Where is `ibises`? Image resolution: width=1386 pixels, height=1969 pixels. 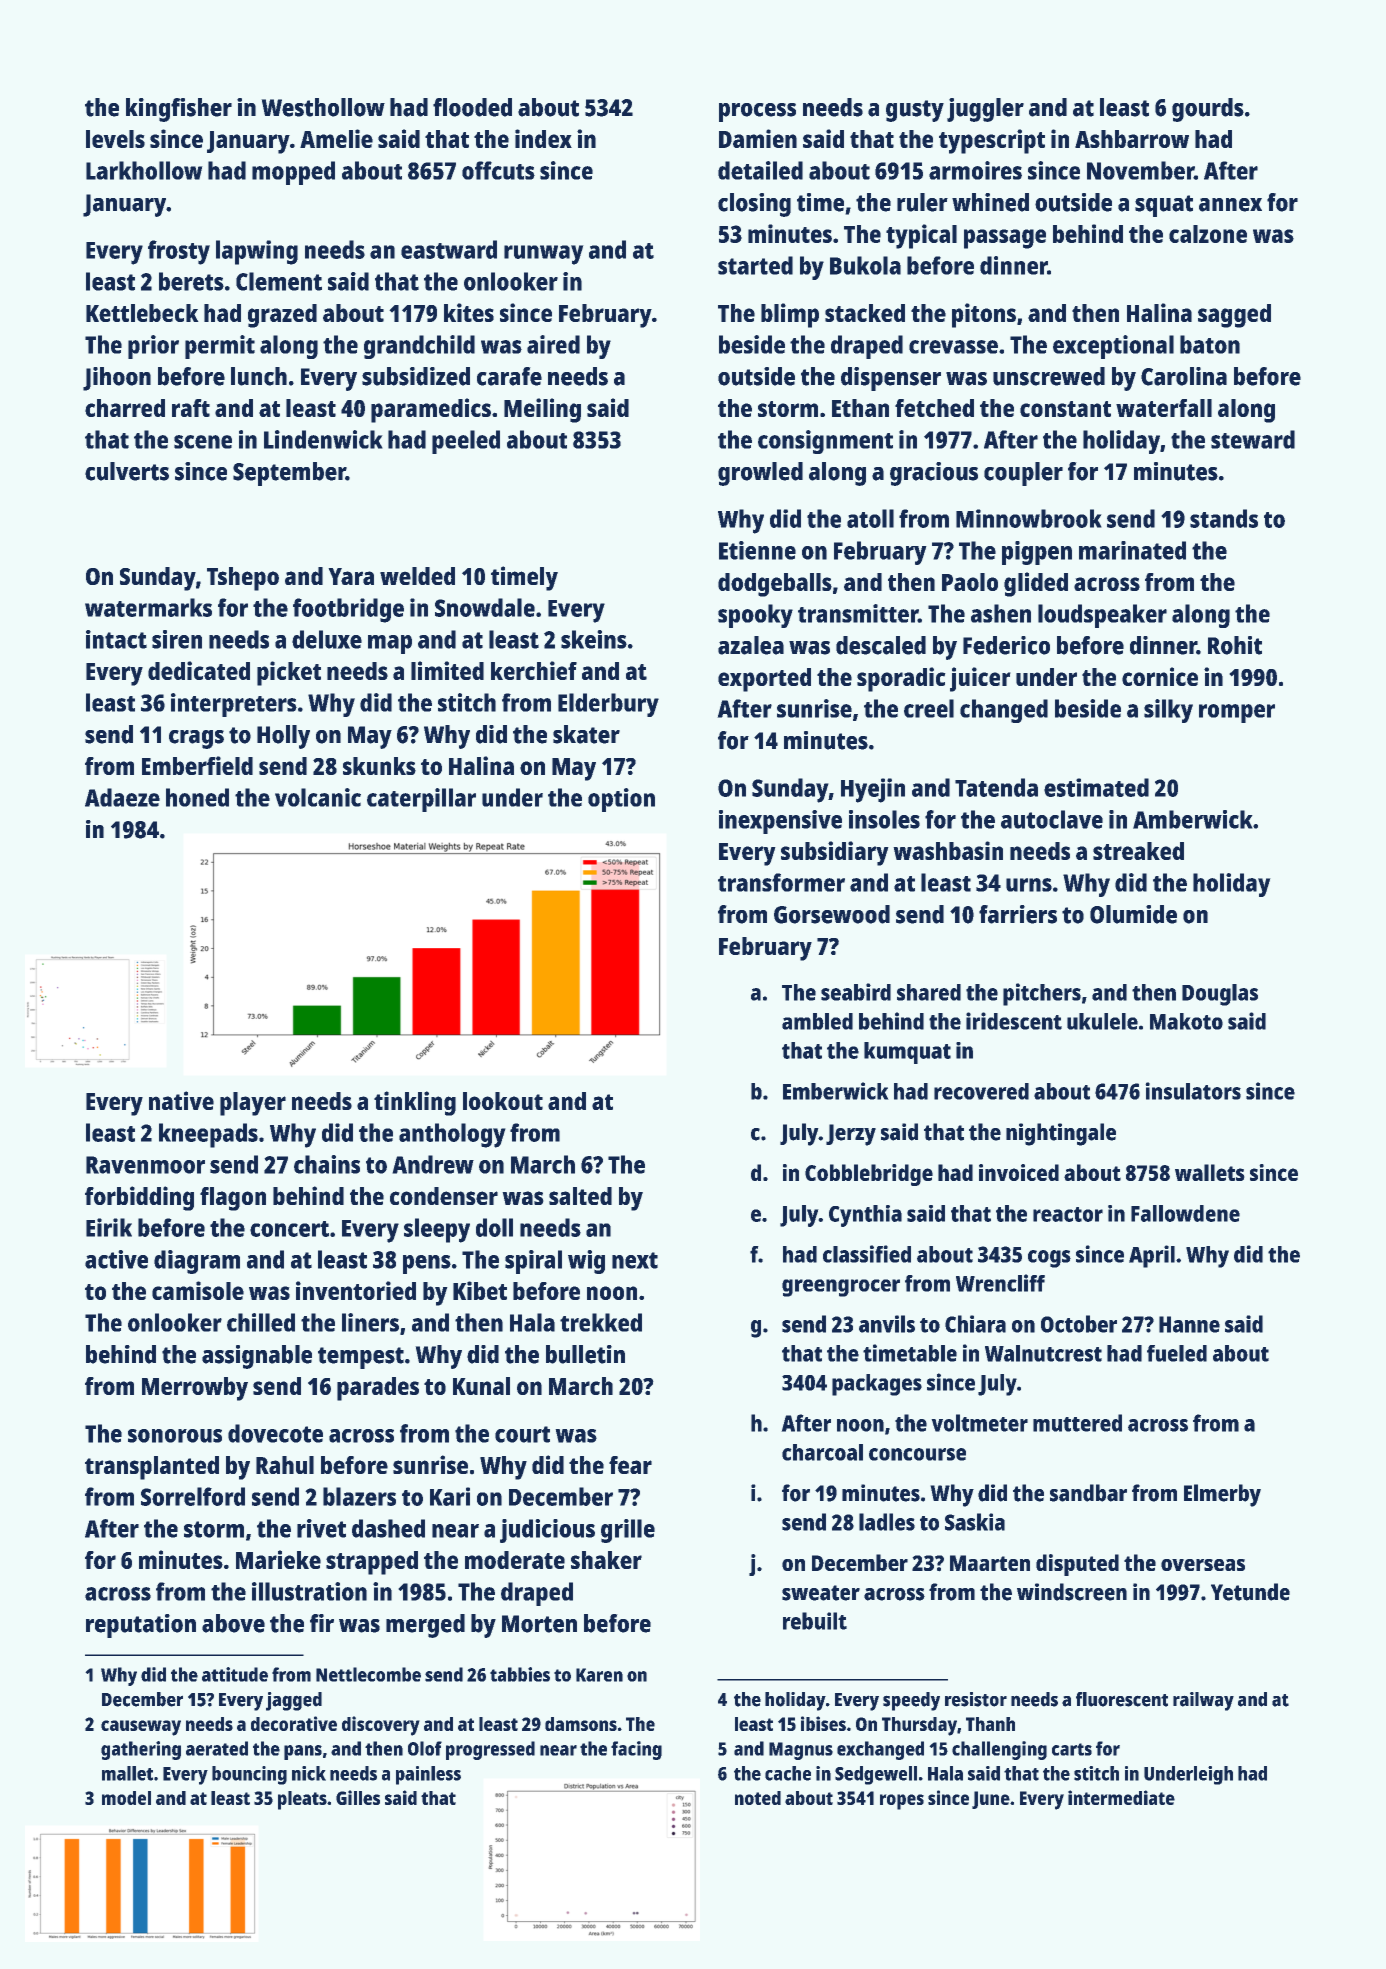
ibises is located at coordinates (823, 1723).
